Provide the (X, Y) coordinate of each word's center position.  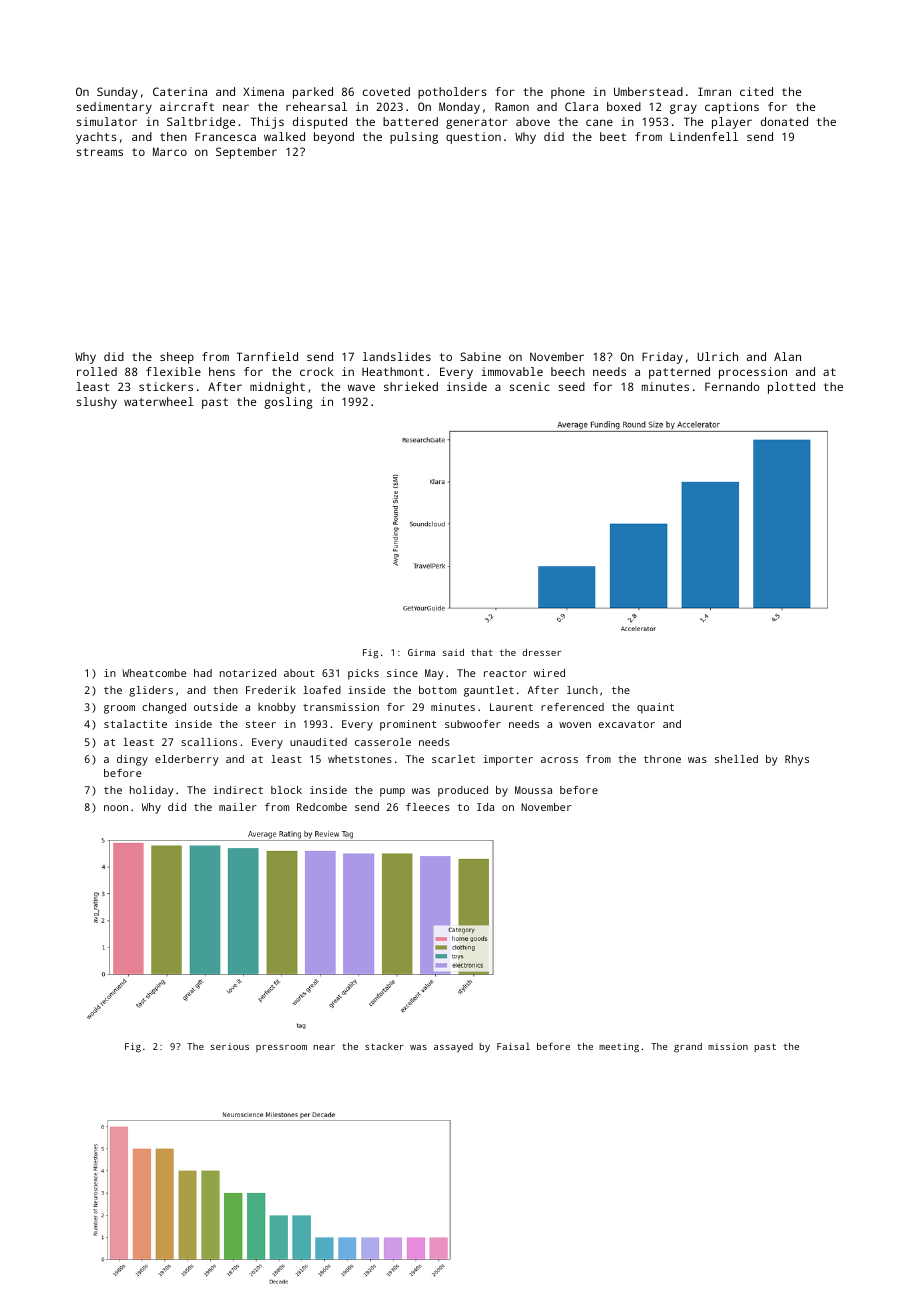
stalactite (135, 724)
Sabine (480, 356)
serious (230, 1046)
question (473, 138)
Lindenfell (704, 136)
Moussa (533, 790)
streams (99, 152)
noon (116, 808)
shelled (736, 759)
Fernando (732, 386)
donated (784, 121)
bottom (437, 690)
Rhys (797, 760)
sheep (177, 358)
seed (571, 386)
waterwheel (158, 401)
